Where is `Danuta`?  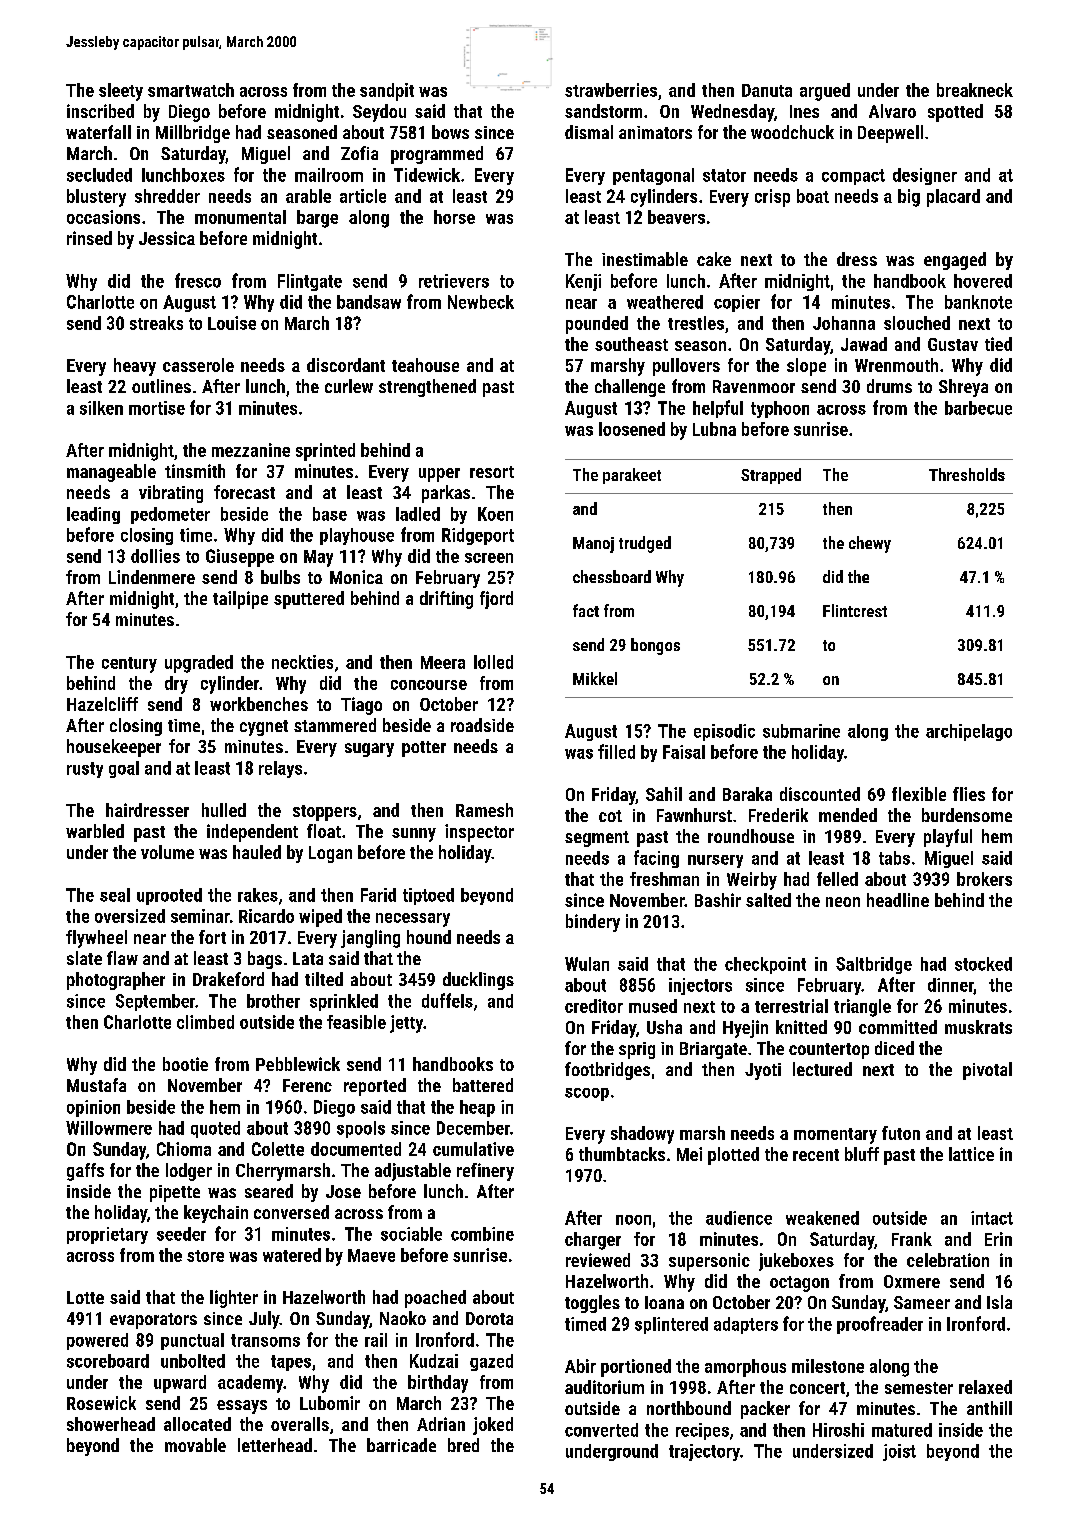 Danuta is located at coordinates (767, 90).
